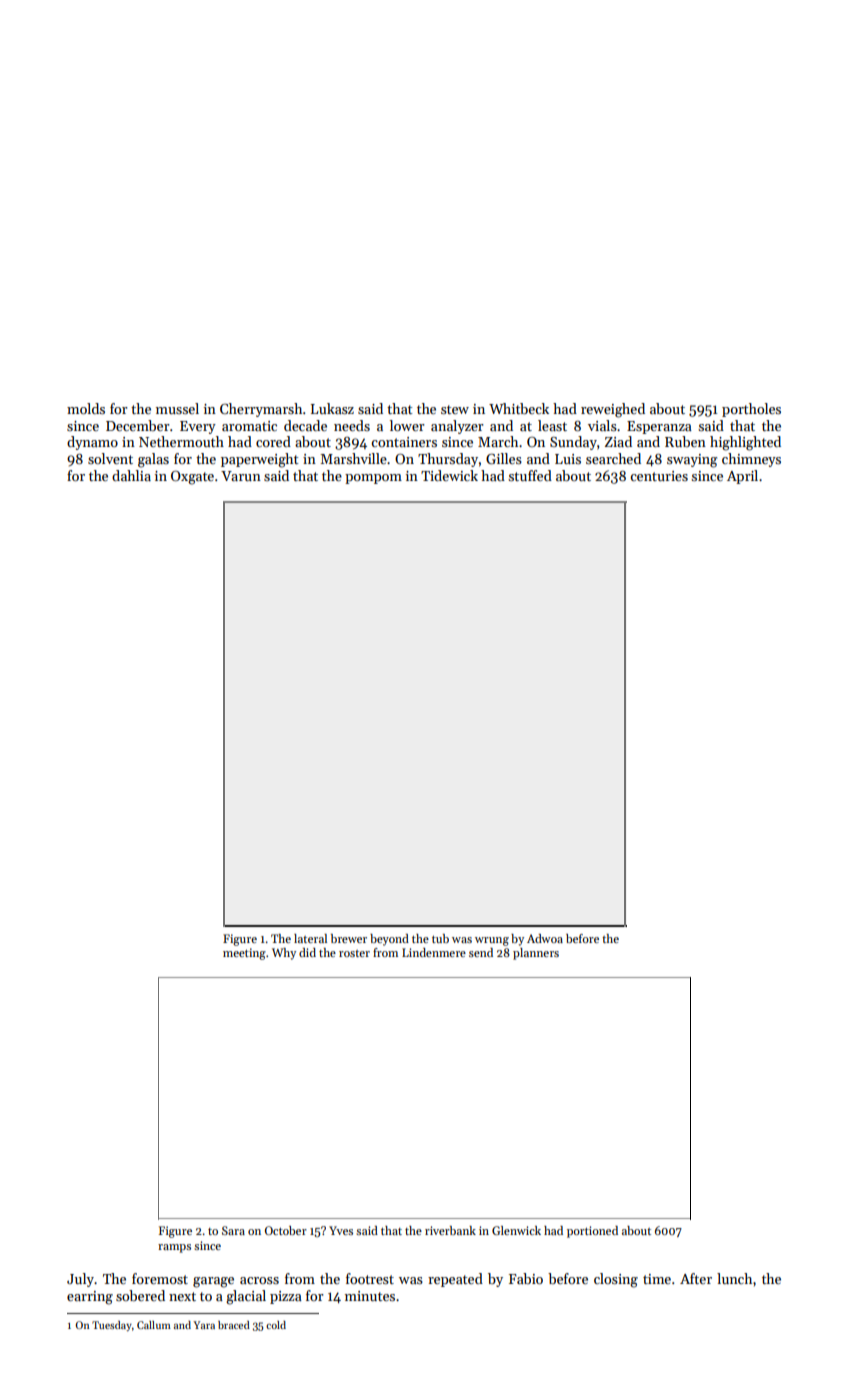  What do you see at coordinates (260, 460) in the page?
I see `paperweight` at bounding box center [260, 460].
